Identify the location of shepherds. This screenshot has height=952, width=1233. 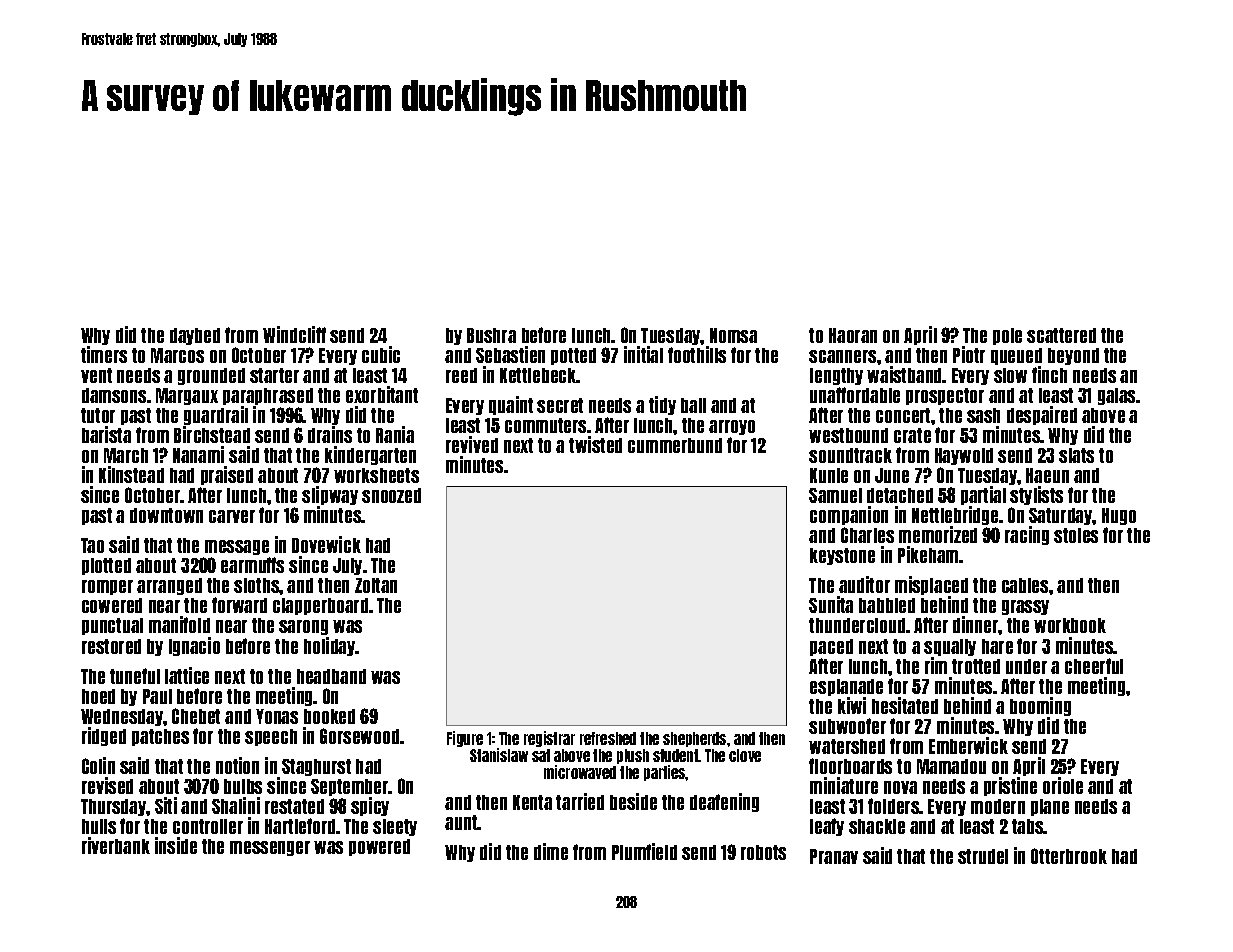
(694, 739).
